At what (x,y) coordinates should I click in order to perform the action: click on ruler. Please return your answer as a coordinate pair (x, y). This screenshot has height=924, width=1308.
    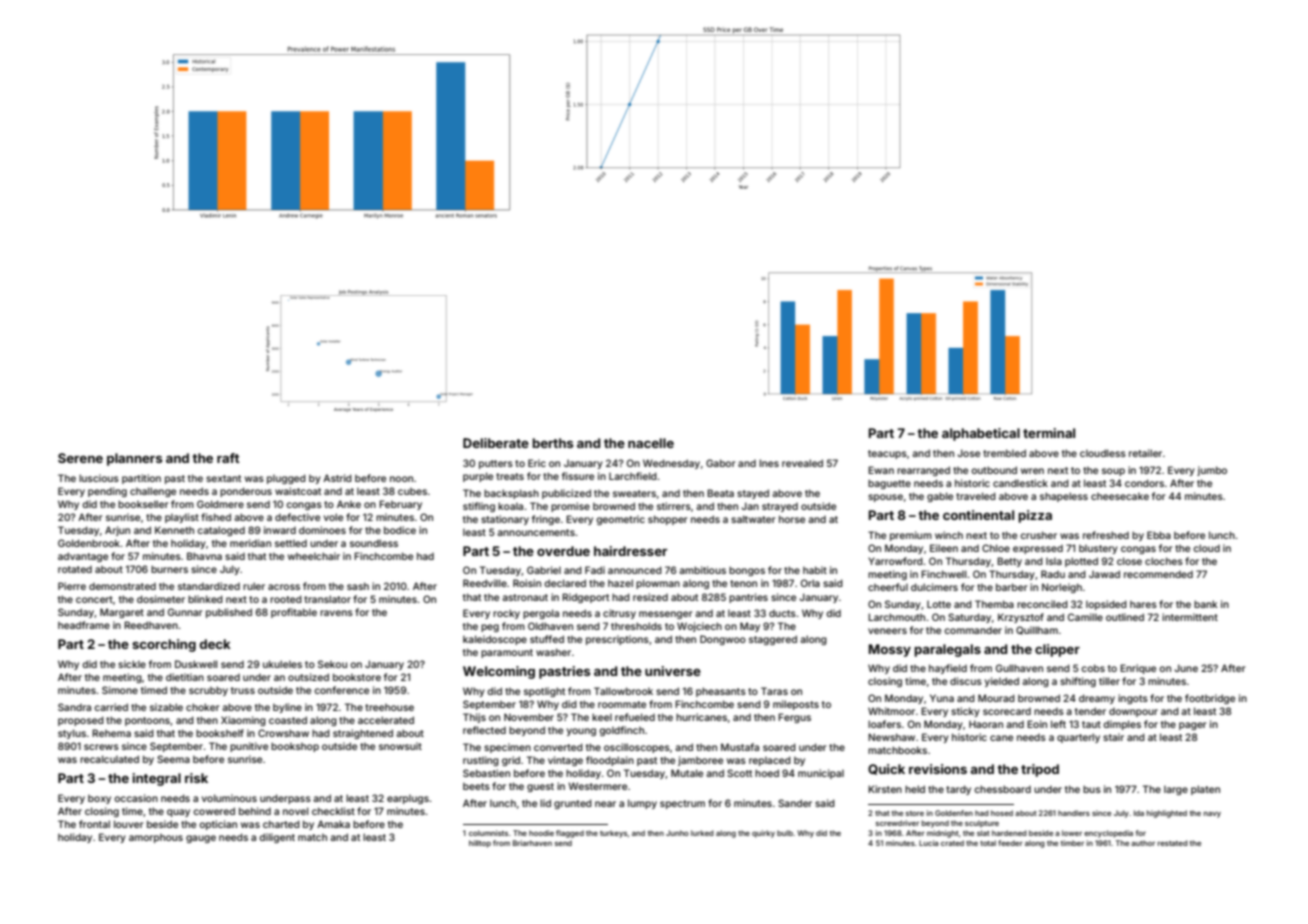
    Looking at the image, I should click on (254, 586).
